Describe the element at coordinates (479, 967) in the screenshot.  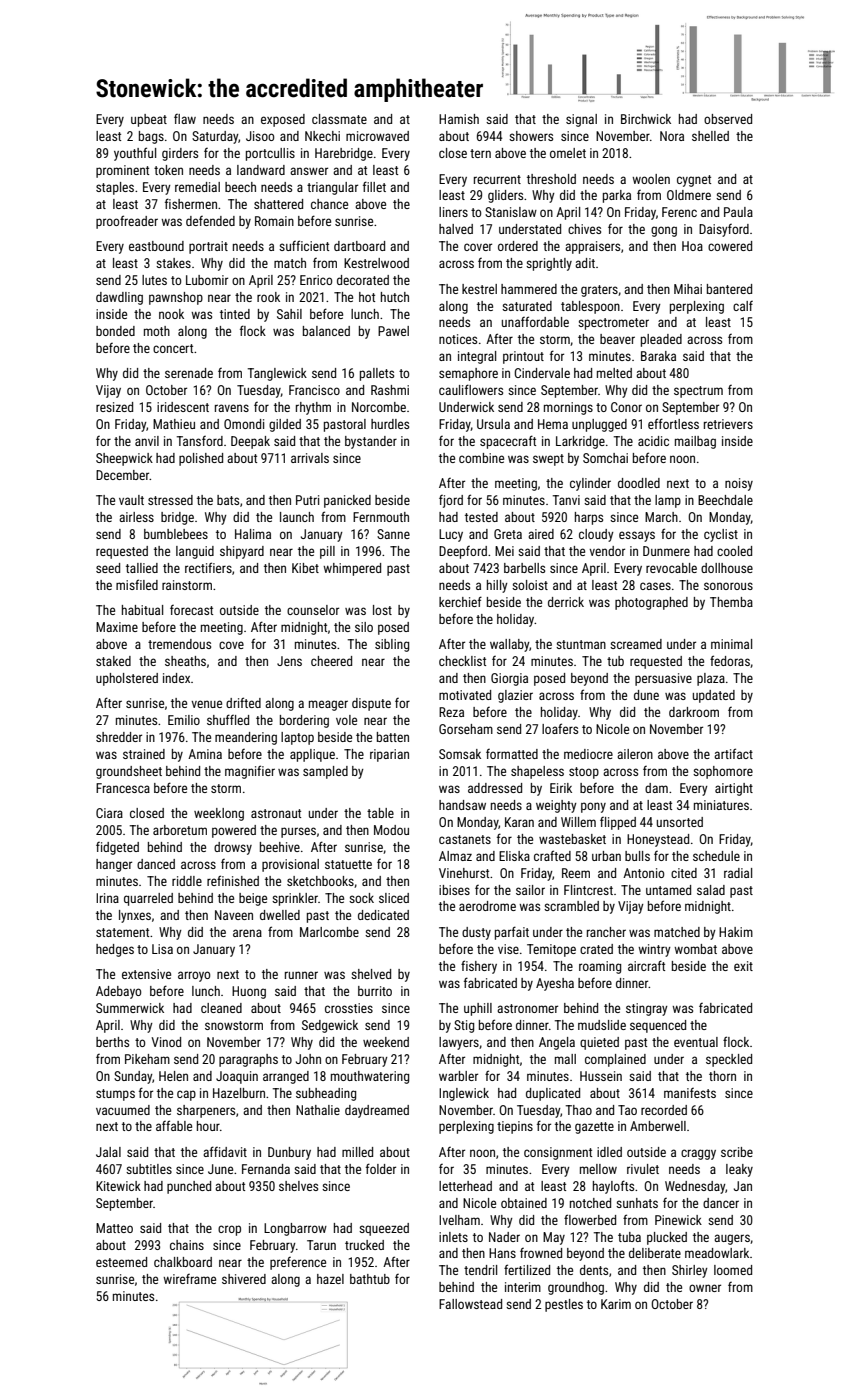
I see `fishery` at that location.
